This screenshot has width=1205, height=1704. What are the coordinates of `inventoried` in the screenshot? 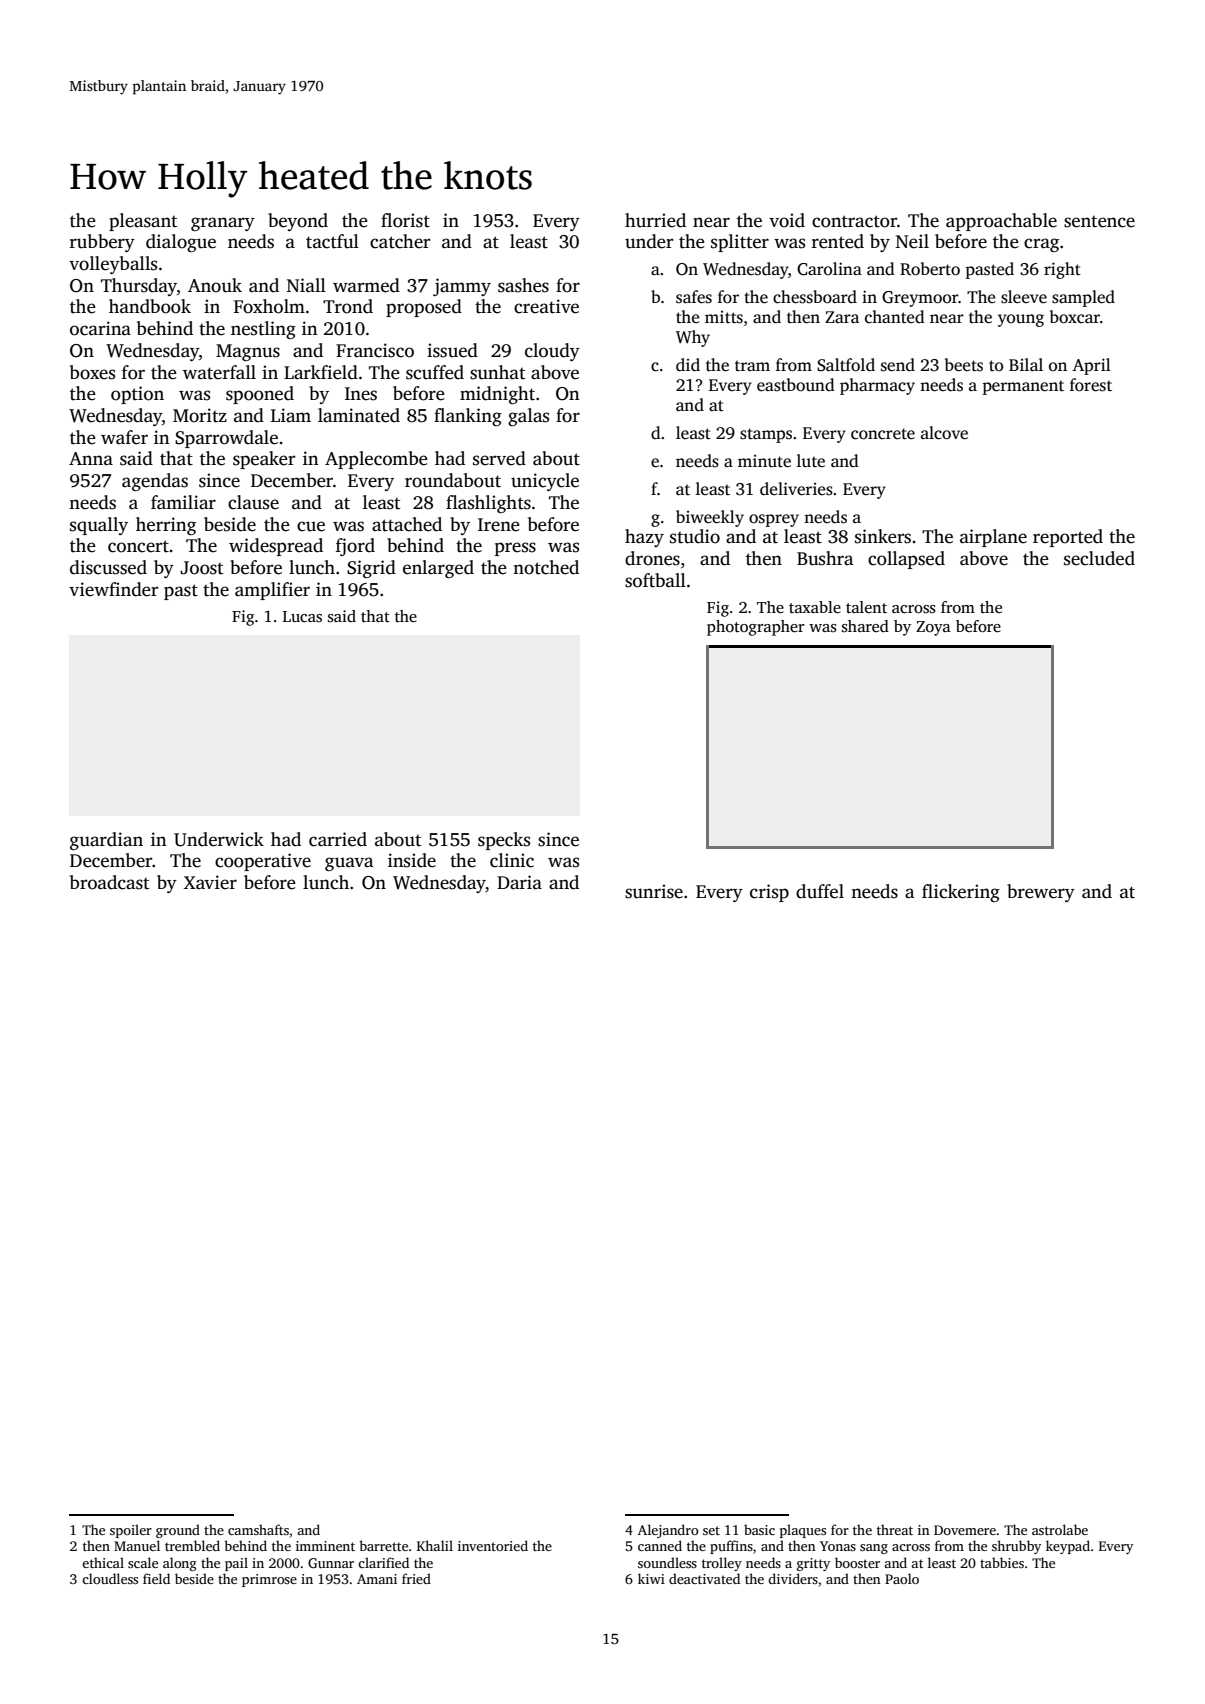 It's located at (493, 1545).
